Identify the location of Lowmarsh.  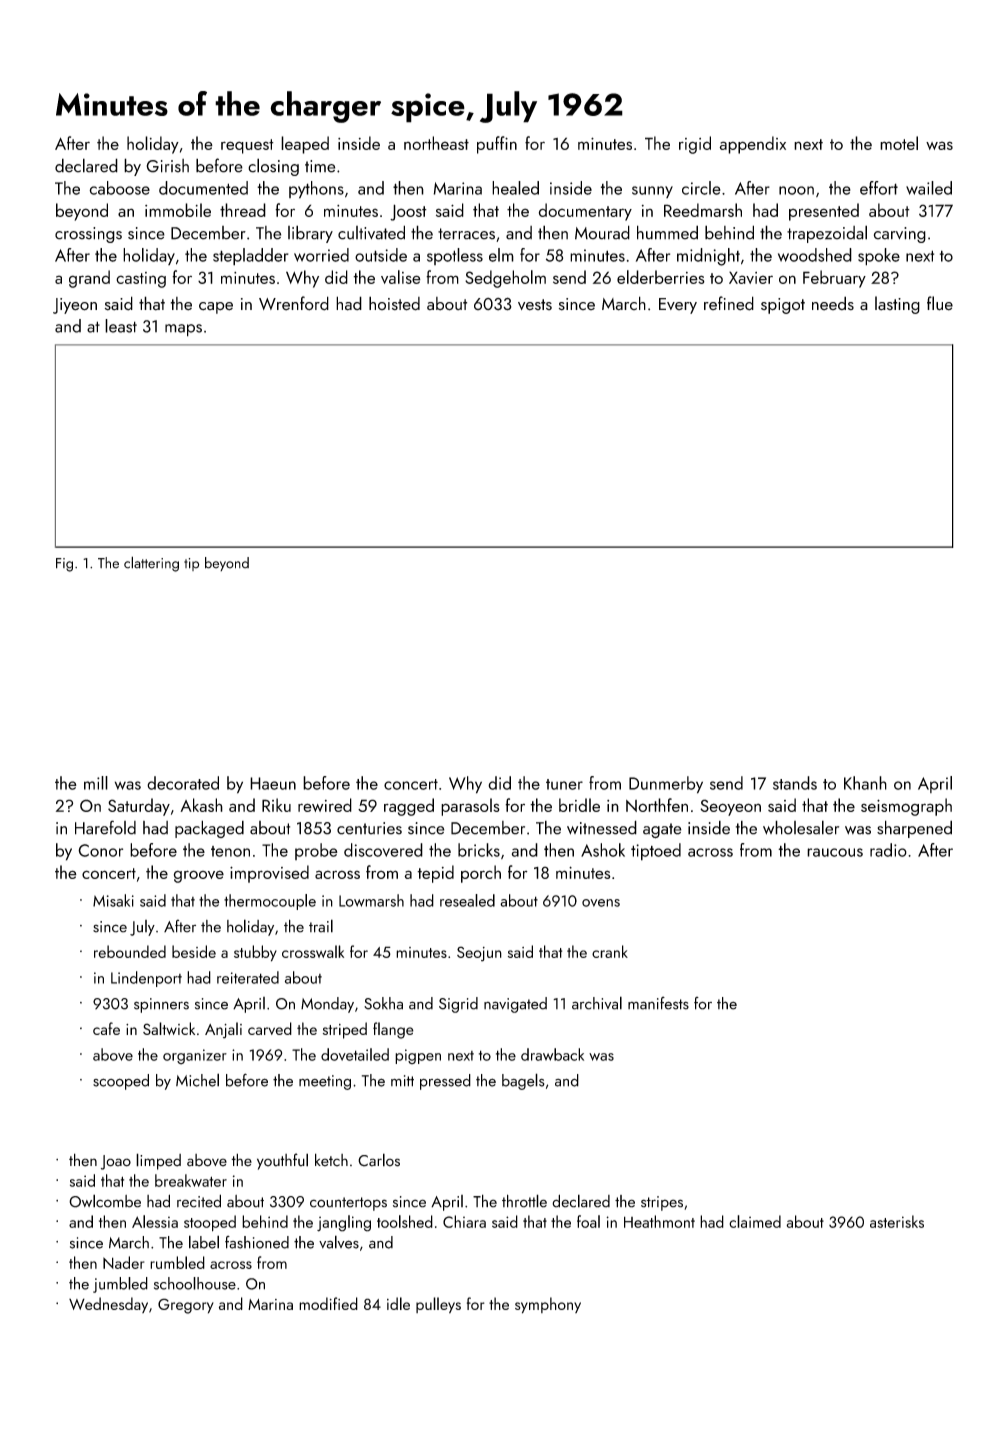
(371, 900).
